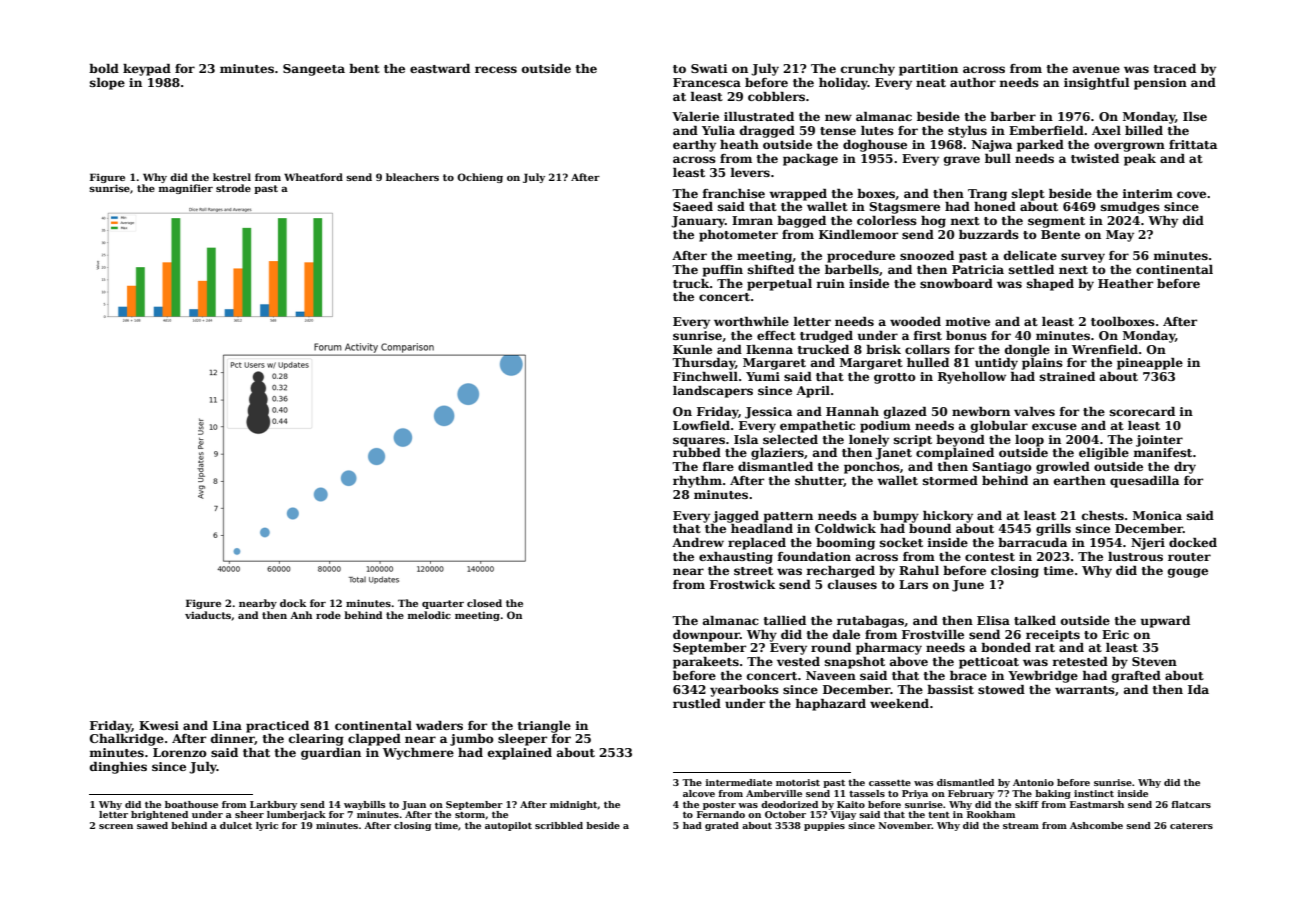 This screenshot has width=1308, height=924. I want to click on Francesca, so click(707, 82).
